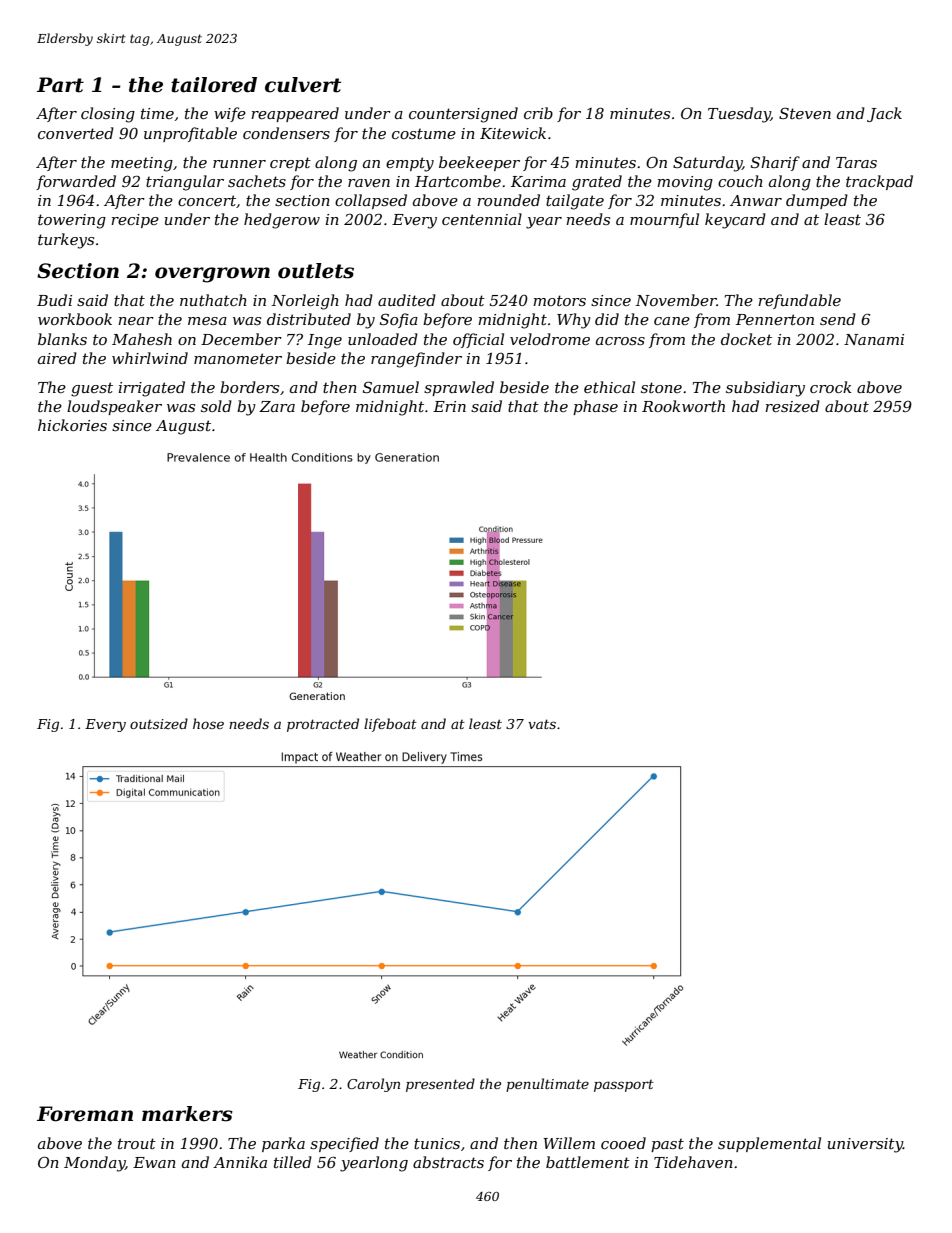 This document has width=952, height=1233. What do you see at coordinates (159, 724) in the document?
I see `outsized` at bounding box center [159, 724].
